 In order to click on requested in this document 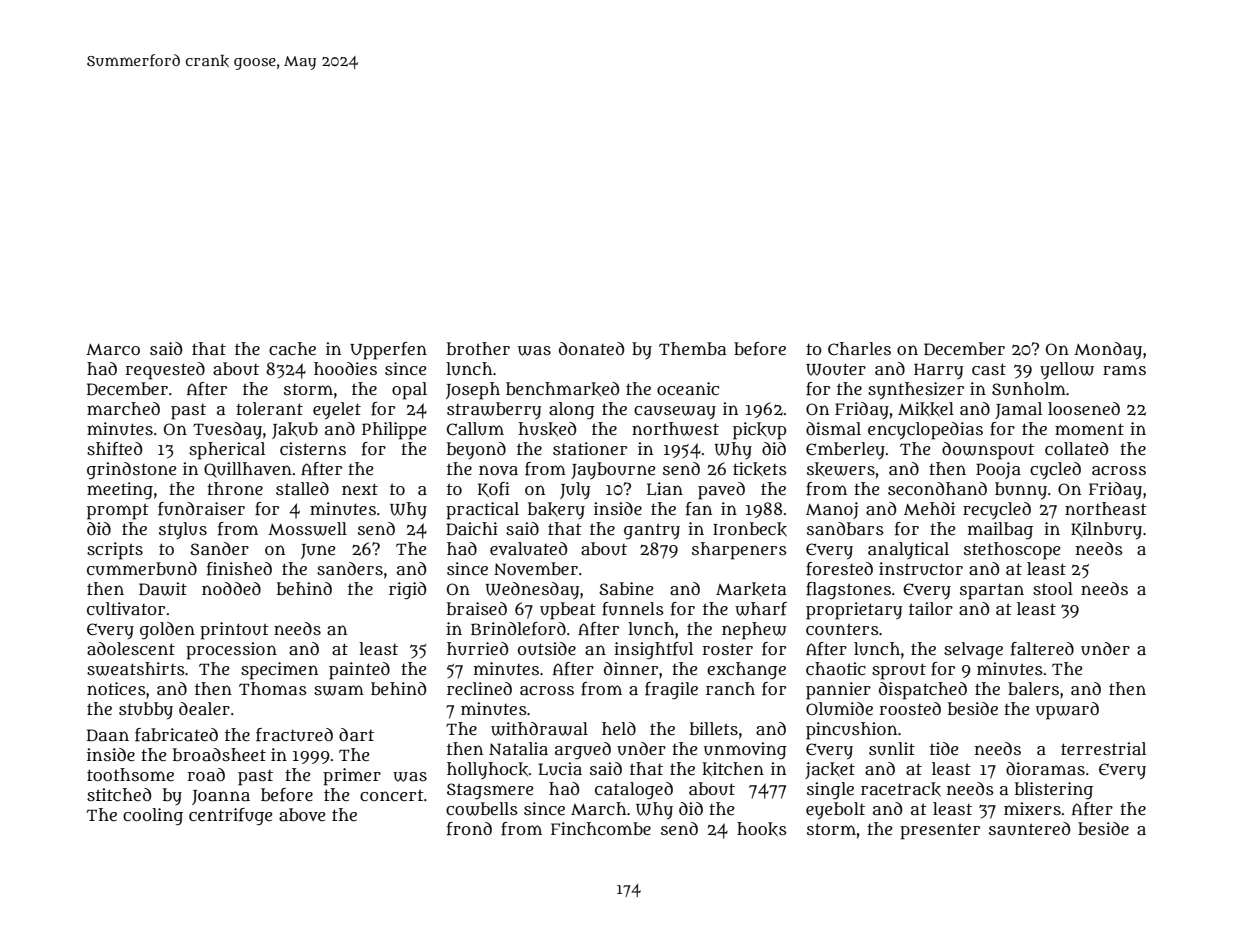, I will do `click(165, 371)`.
